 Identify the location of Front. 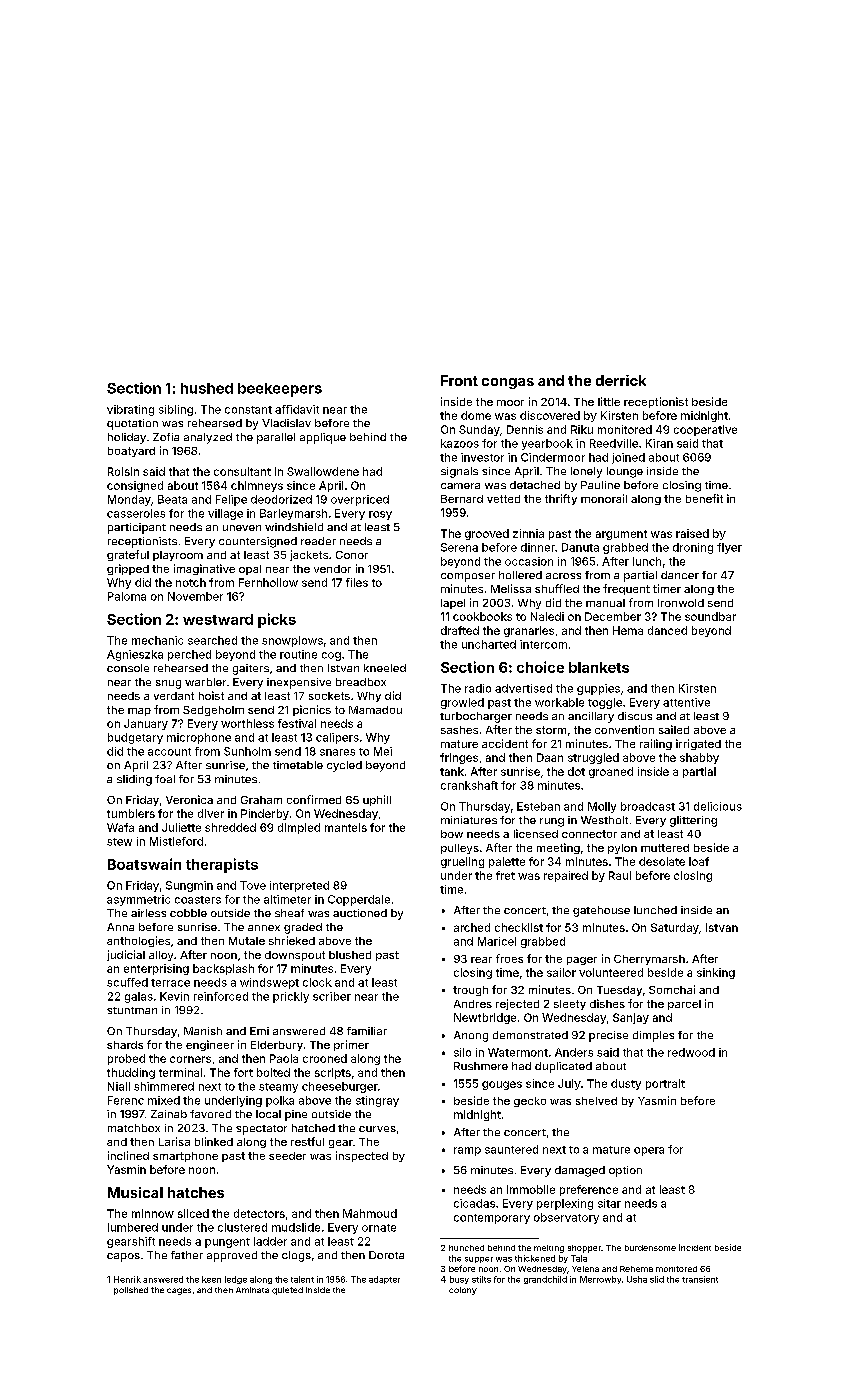
(459, 380).
